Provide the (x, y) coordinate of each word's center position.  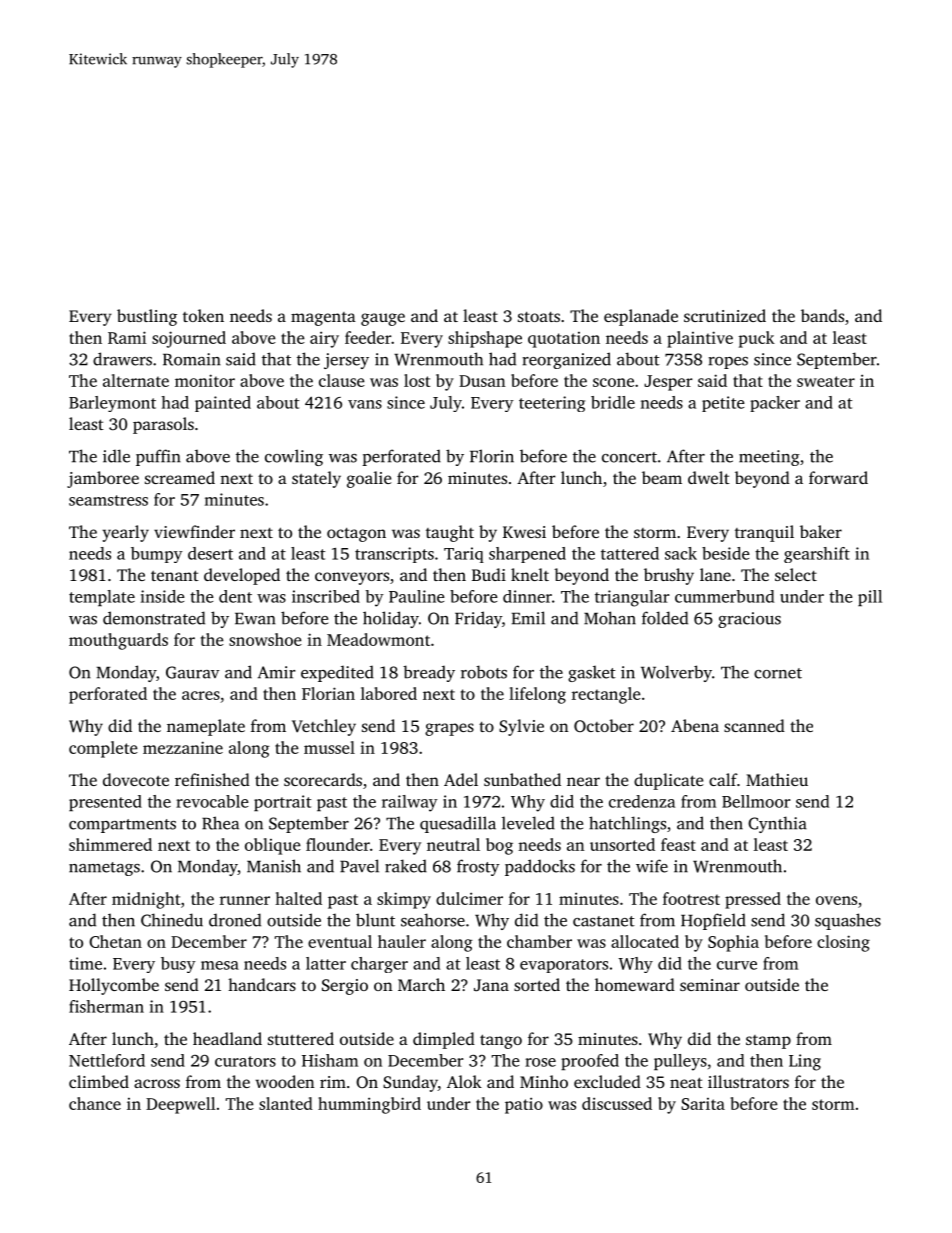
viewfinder (194, 531)
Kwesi (524, 532)
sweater (826, 381)
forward (838, 477)
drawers (122, 359)
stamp (768, 1042)
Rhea (220, 823)
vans (365, 404)
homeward (635, 984)
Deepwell (181, 1105)
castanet (604, 921)
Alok (464, 1081)
